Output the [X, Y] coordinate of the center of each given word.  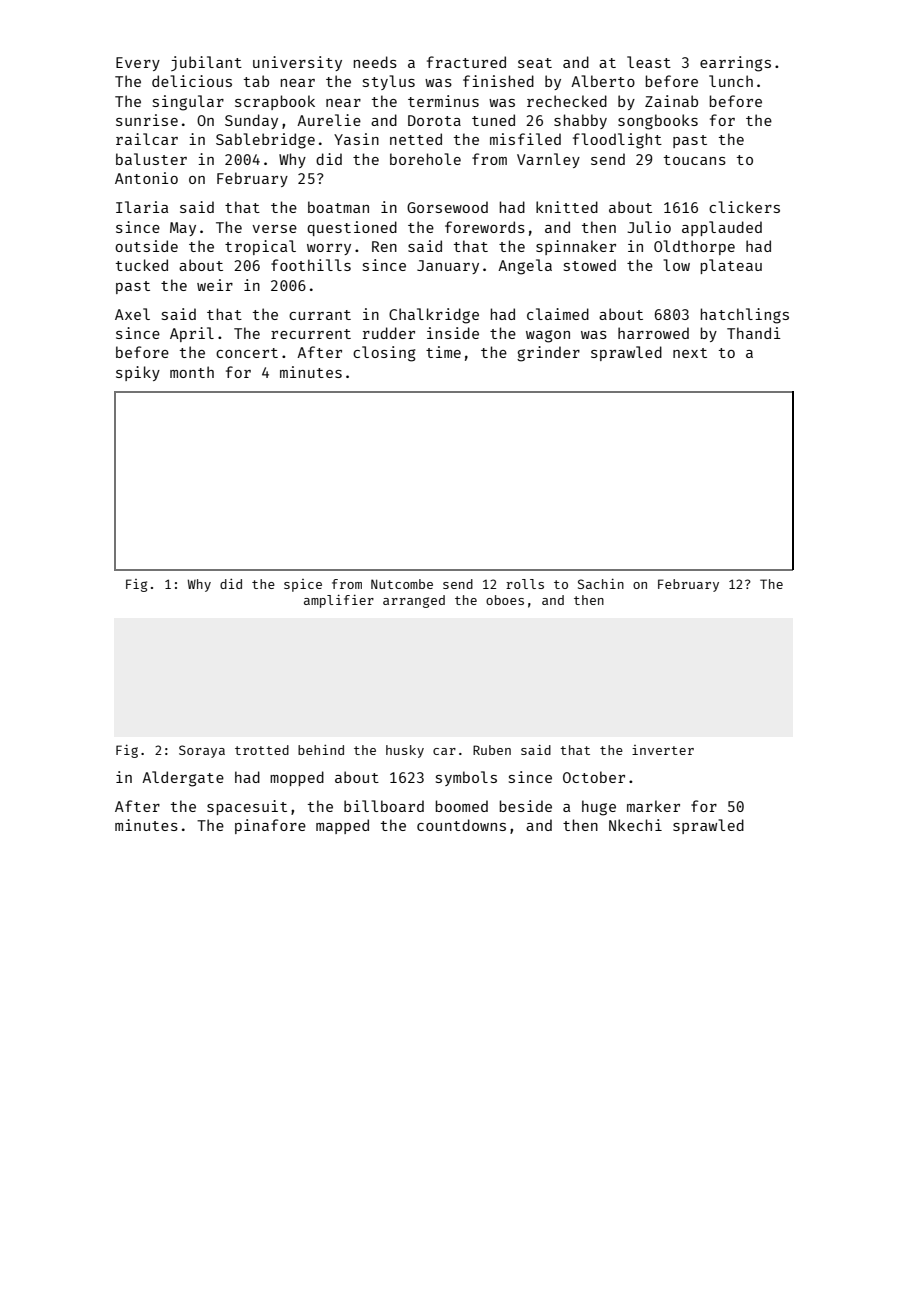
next [690, 353]
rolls [525, 584]
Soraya [202, 751]
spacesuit [247, 807]
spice [303, 585]
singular [188, 103]
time [443, 352]
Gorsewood [447, 207]
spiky [138, 373]
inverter [663, 750]
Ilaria [142, 207]
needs [375, 62]
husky [405, 751]
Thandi [754, 333]
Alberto [603, 81]
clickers [744, 207]
